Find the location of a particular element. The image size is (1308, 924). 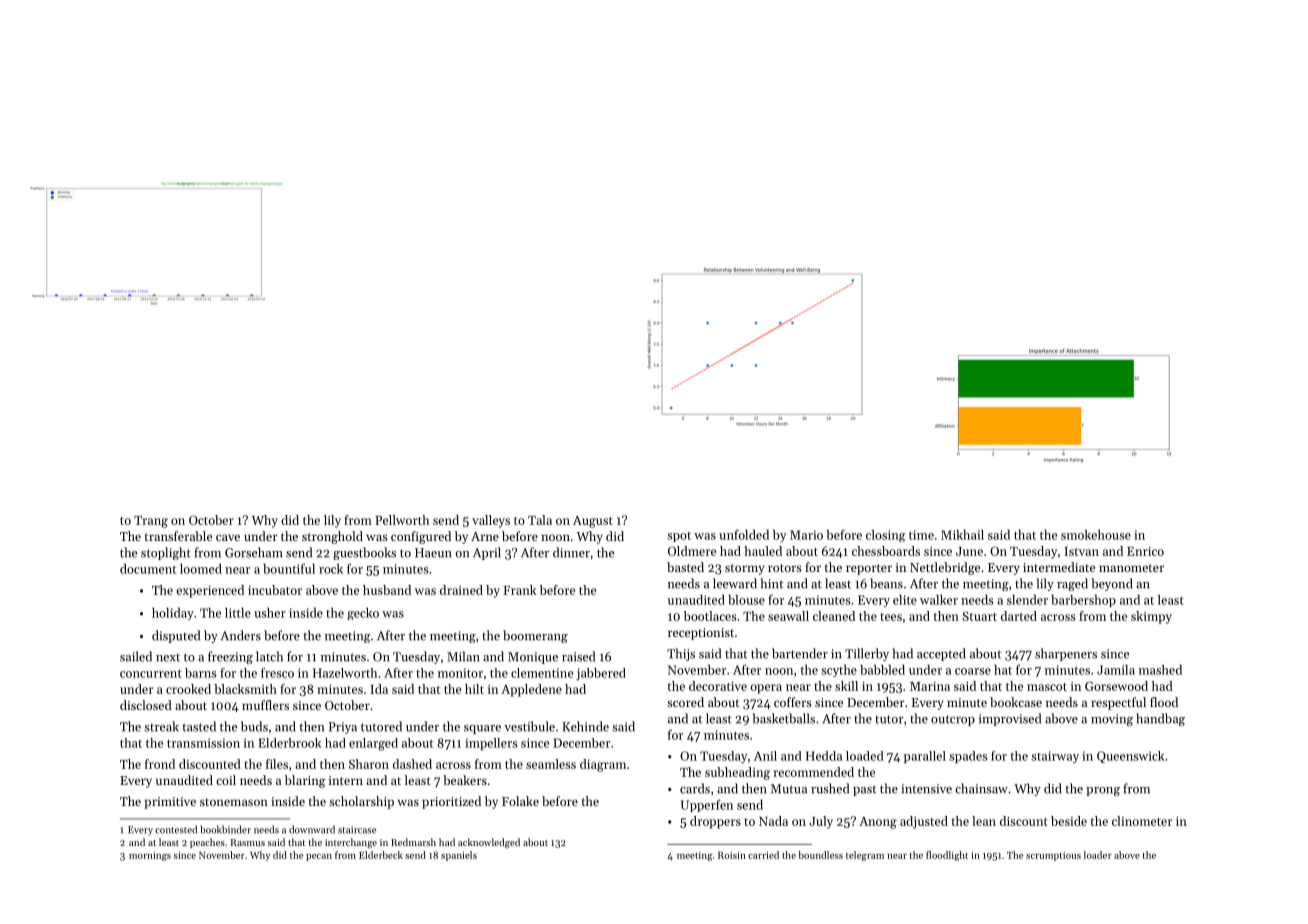

Folake is located at coordinates (520, 801).
